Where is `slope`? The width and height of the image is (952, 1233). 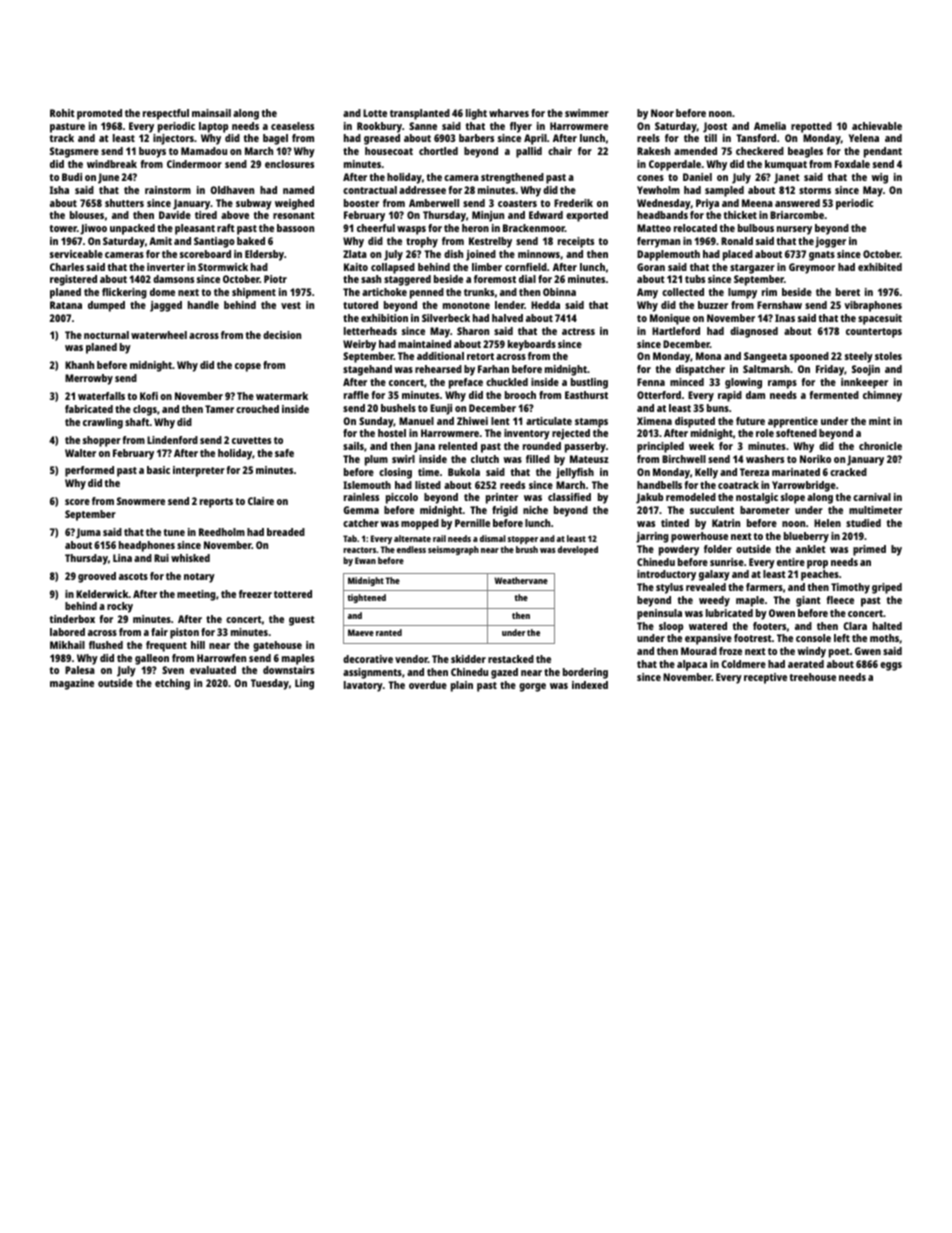
slope is located at coordinates (793, 498).
